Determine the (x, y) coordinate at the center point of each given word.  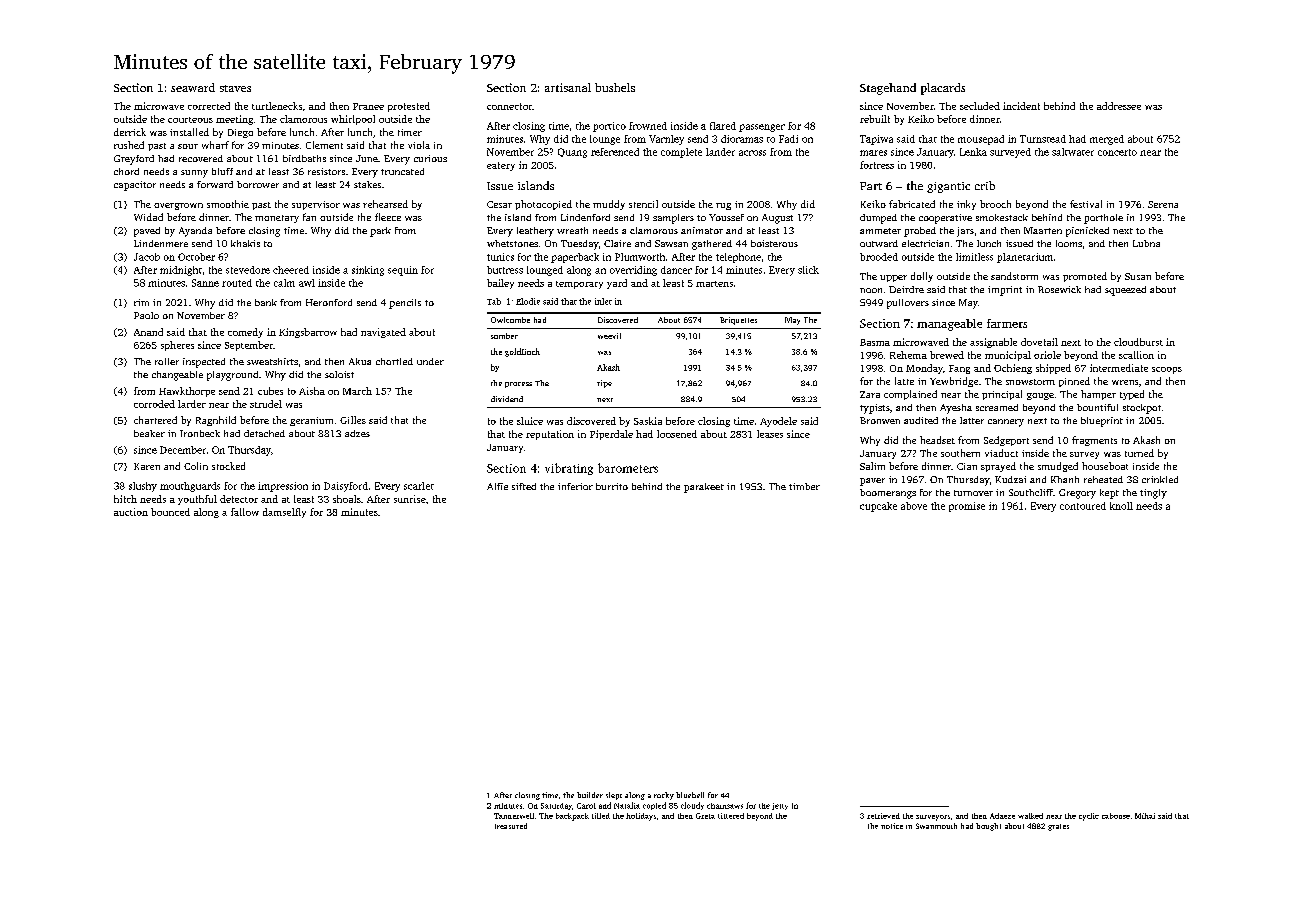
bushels (615, 87)
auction (131, 512)
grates (1058, 827)
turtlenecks (277, 106)
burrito (612, 486)
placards (943, 89)
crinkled (1160, 479)
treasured (511, 826)
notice (892, 826)
